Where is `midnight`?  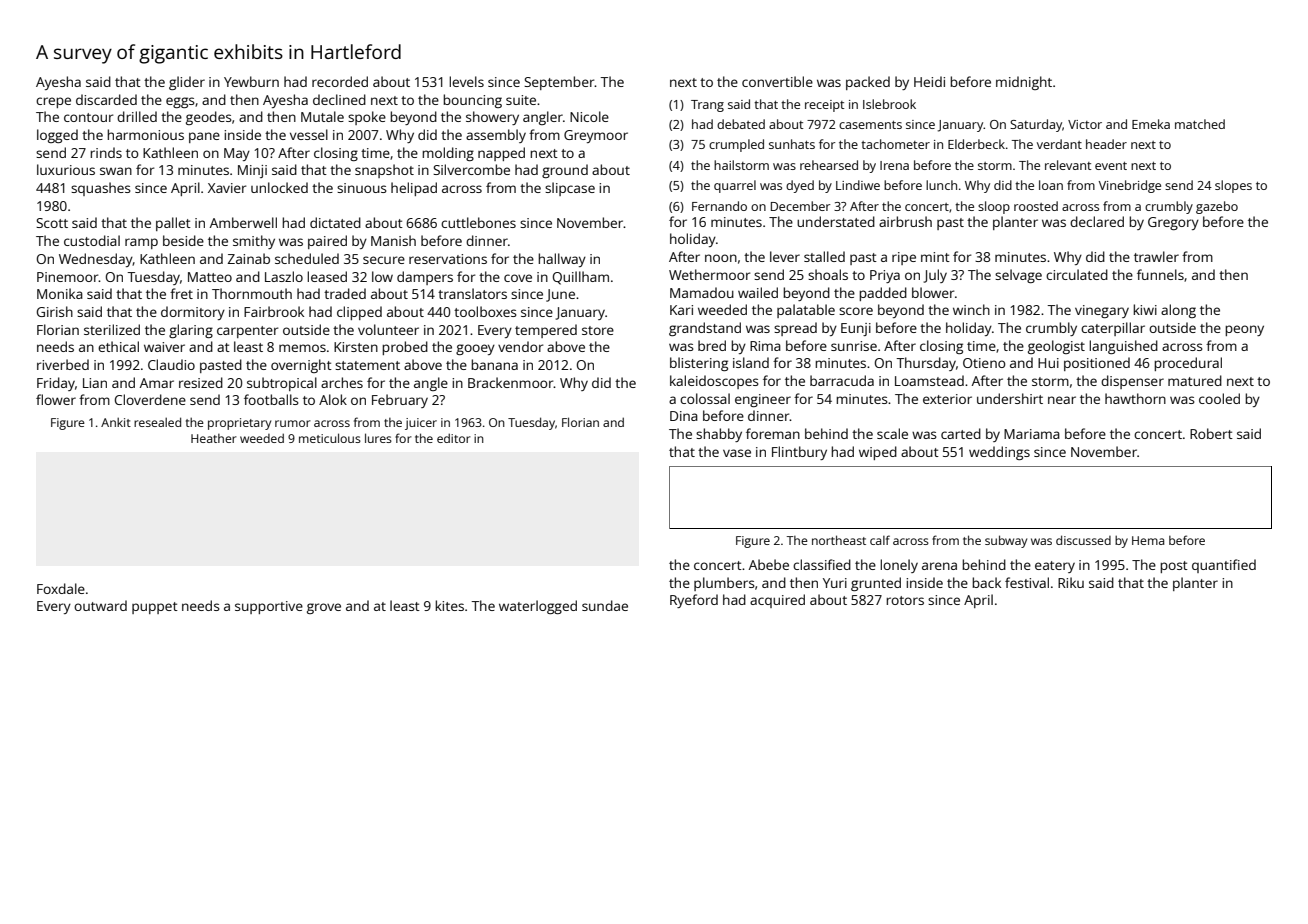 midnight is located at coordinates (1024, 83).
